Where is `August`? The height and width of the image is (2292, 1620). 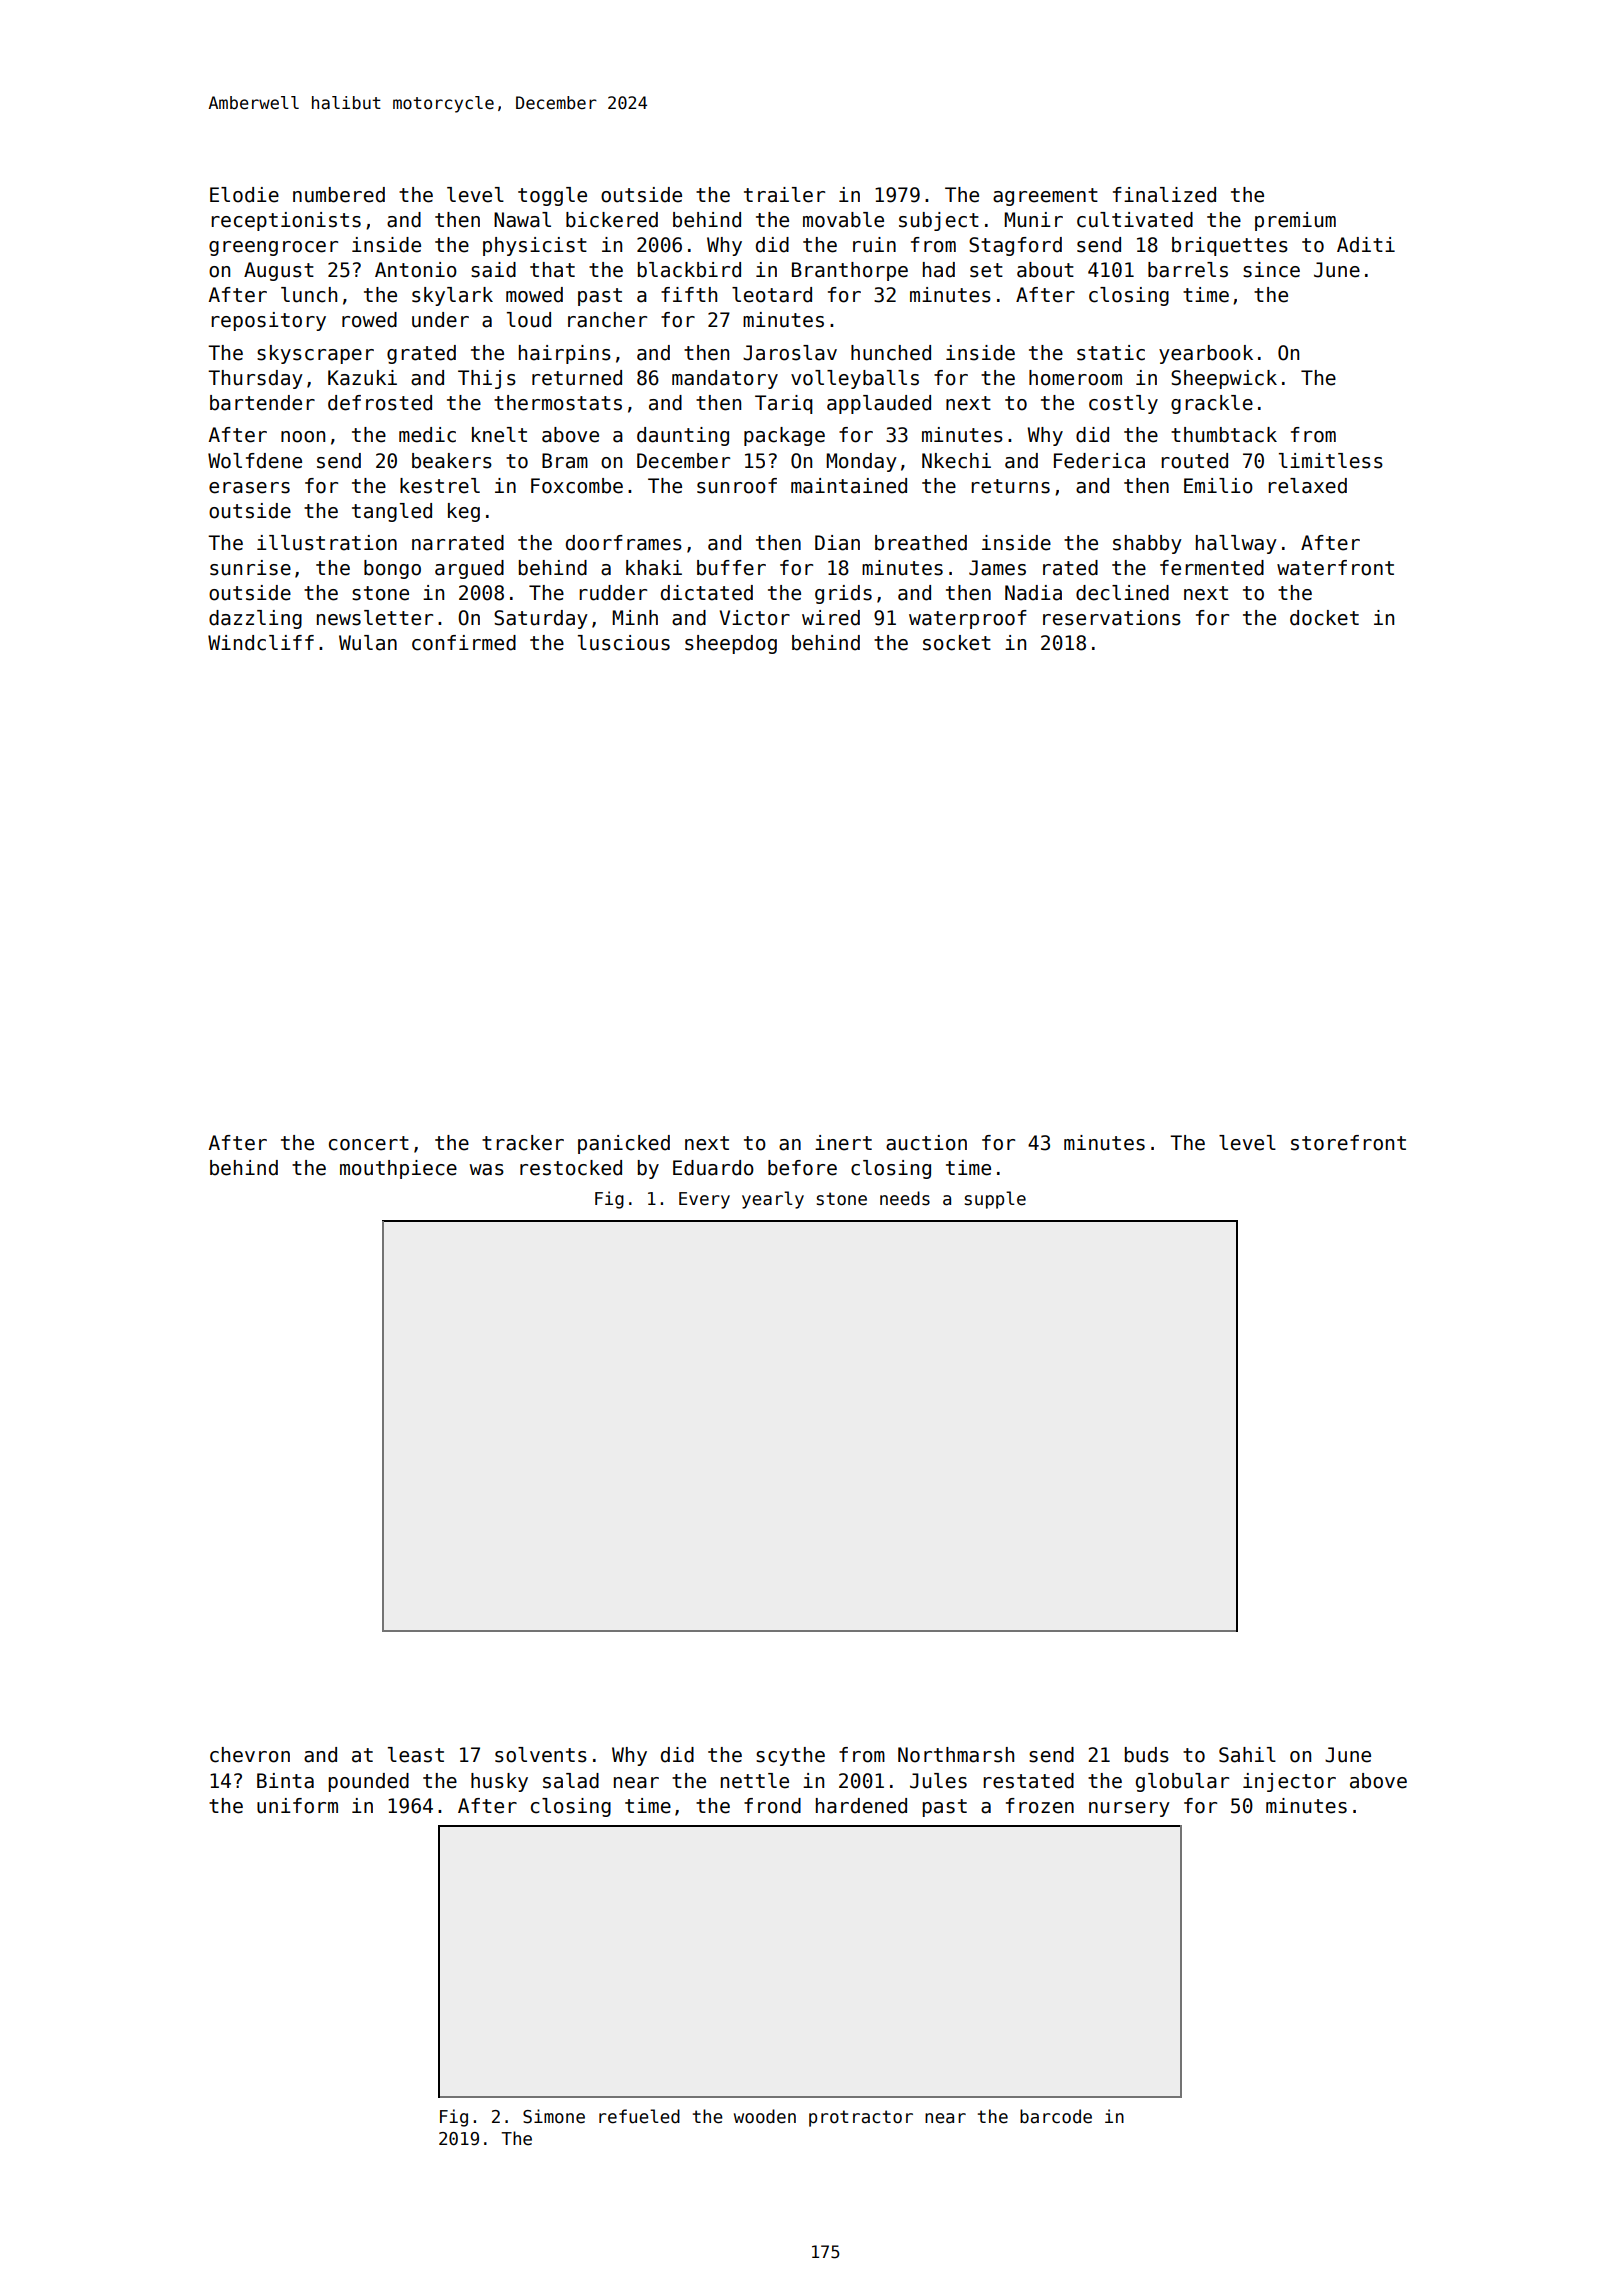 August is located at coordinates (279, 271).
